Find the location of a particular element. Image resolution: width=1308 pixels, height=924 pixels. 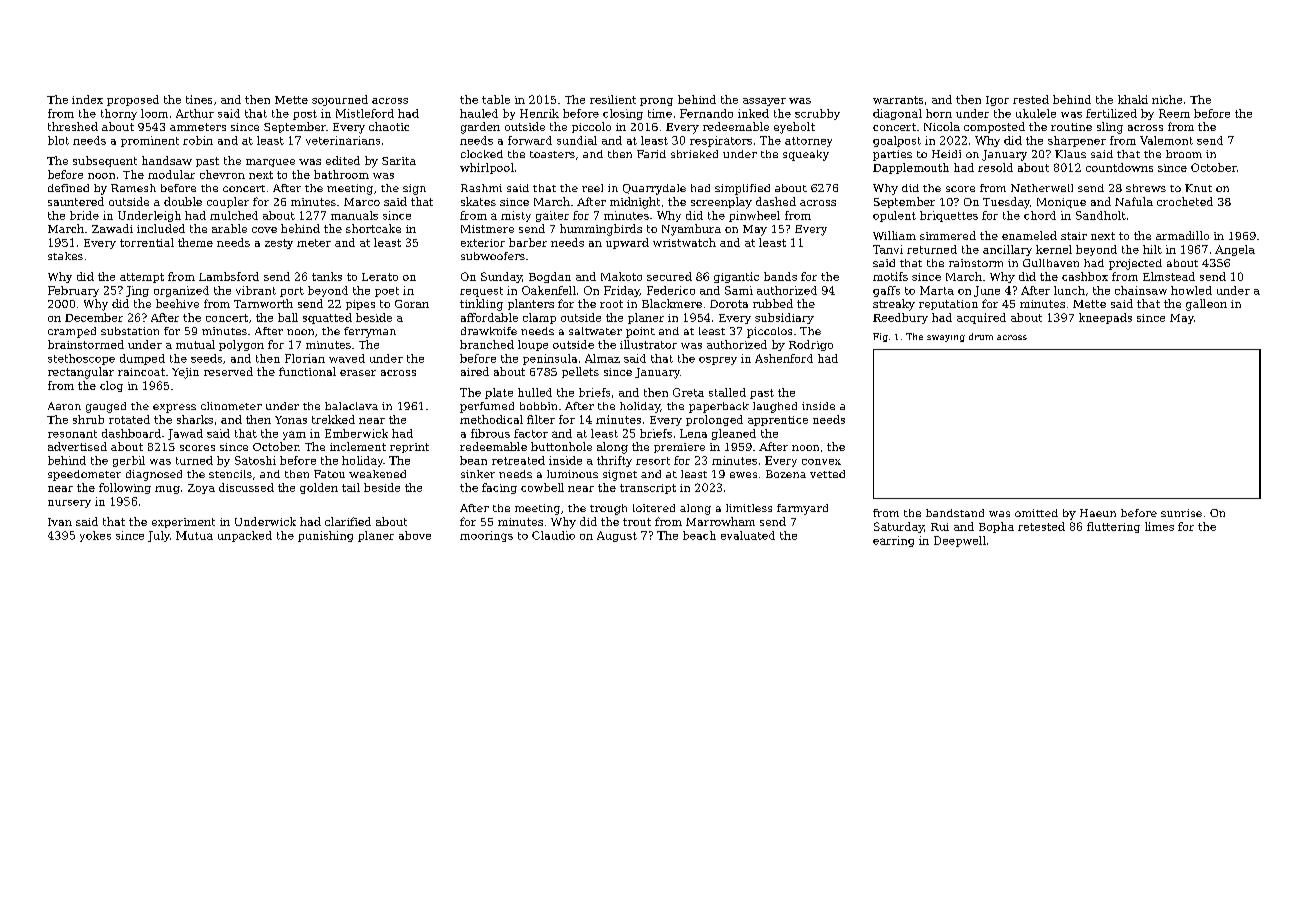

bride is located at coordinates (84, 215).
